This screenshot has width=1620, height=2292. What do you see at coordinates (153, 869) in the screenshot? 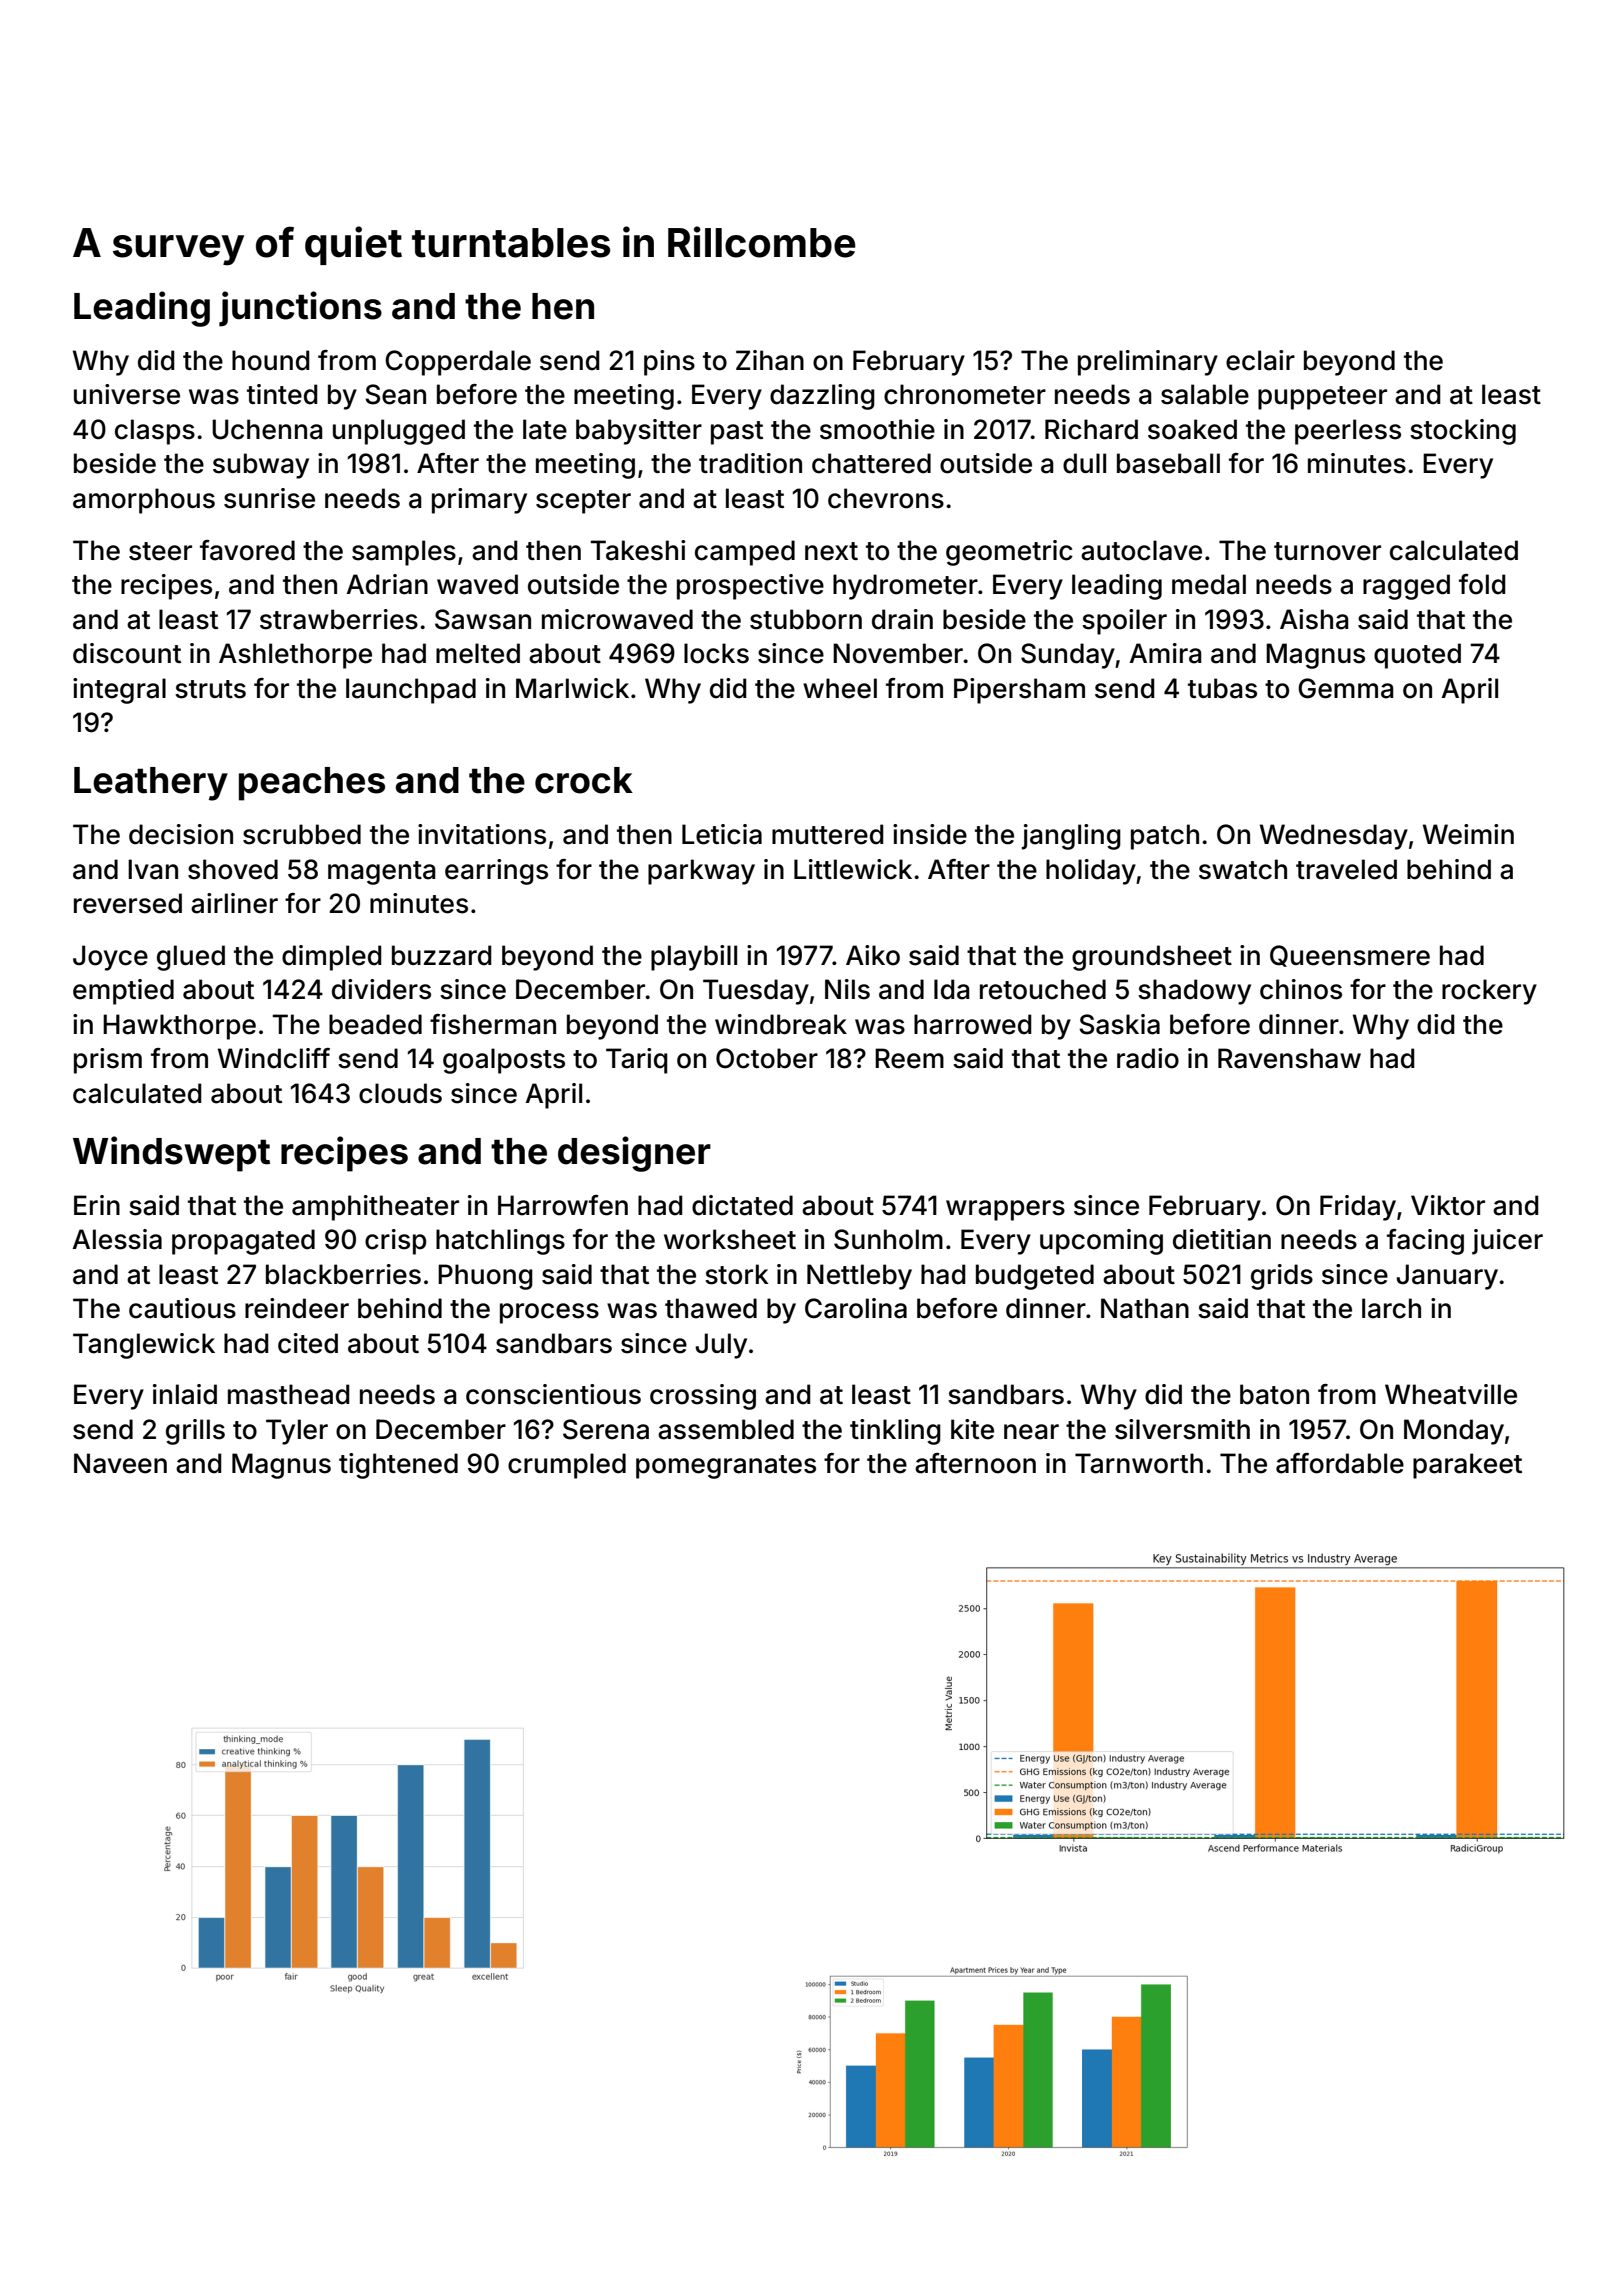
I see `Ivan` at bounding box center [153, 869].
